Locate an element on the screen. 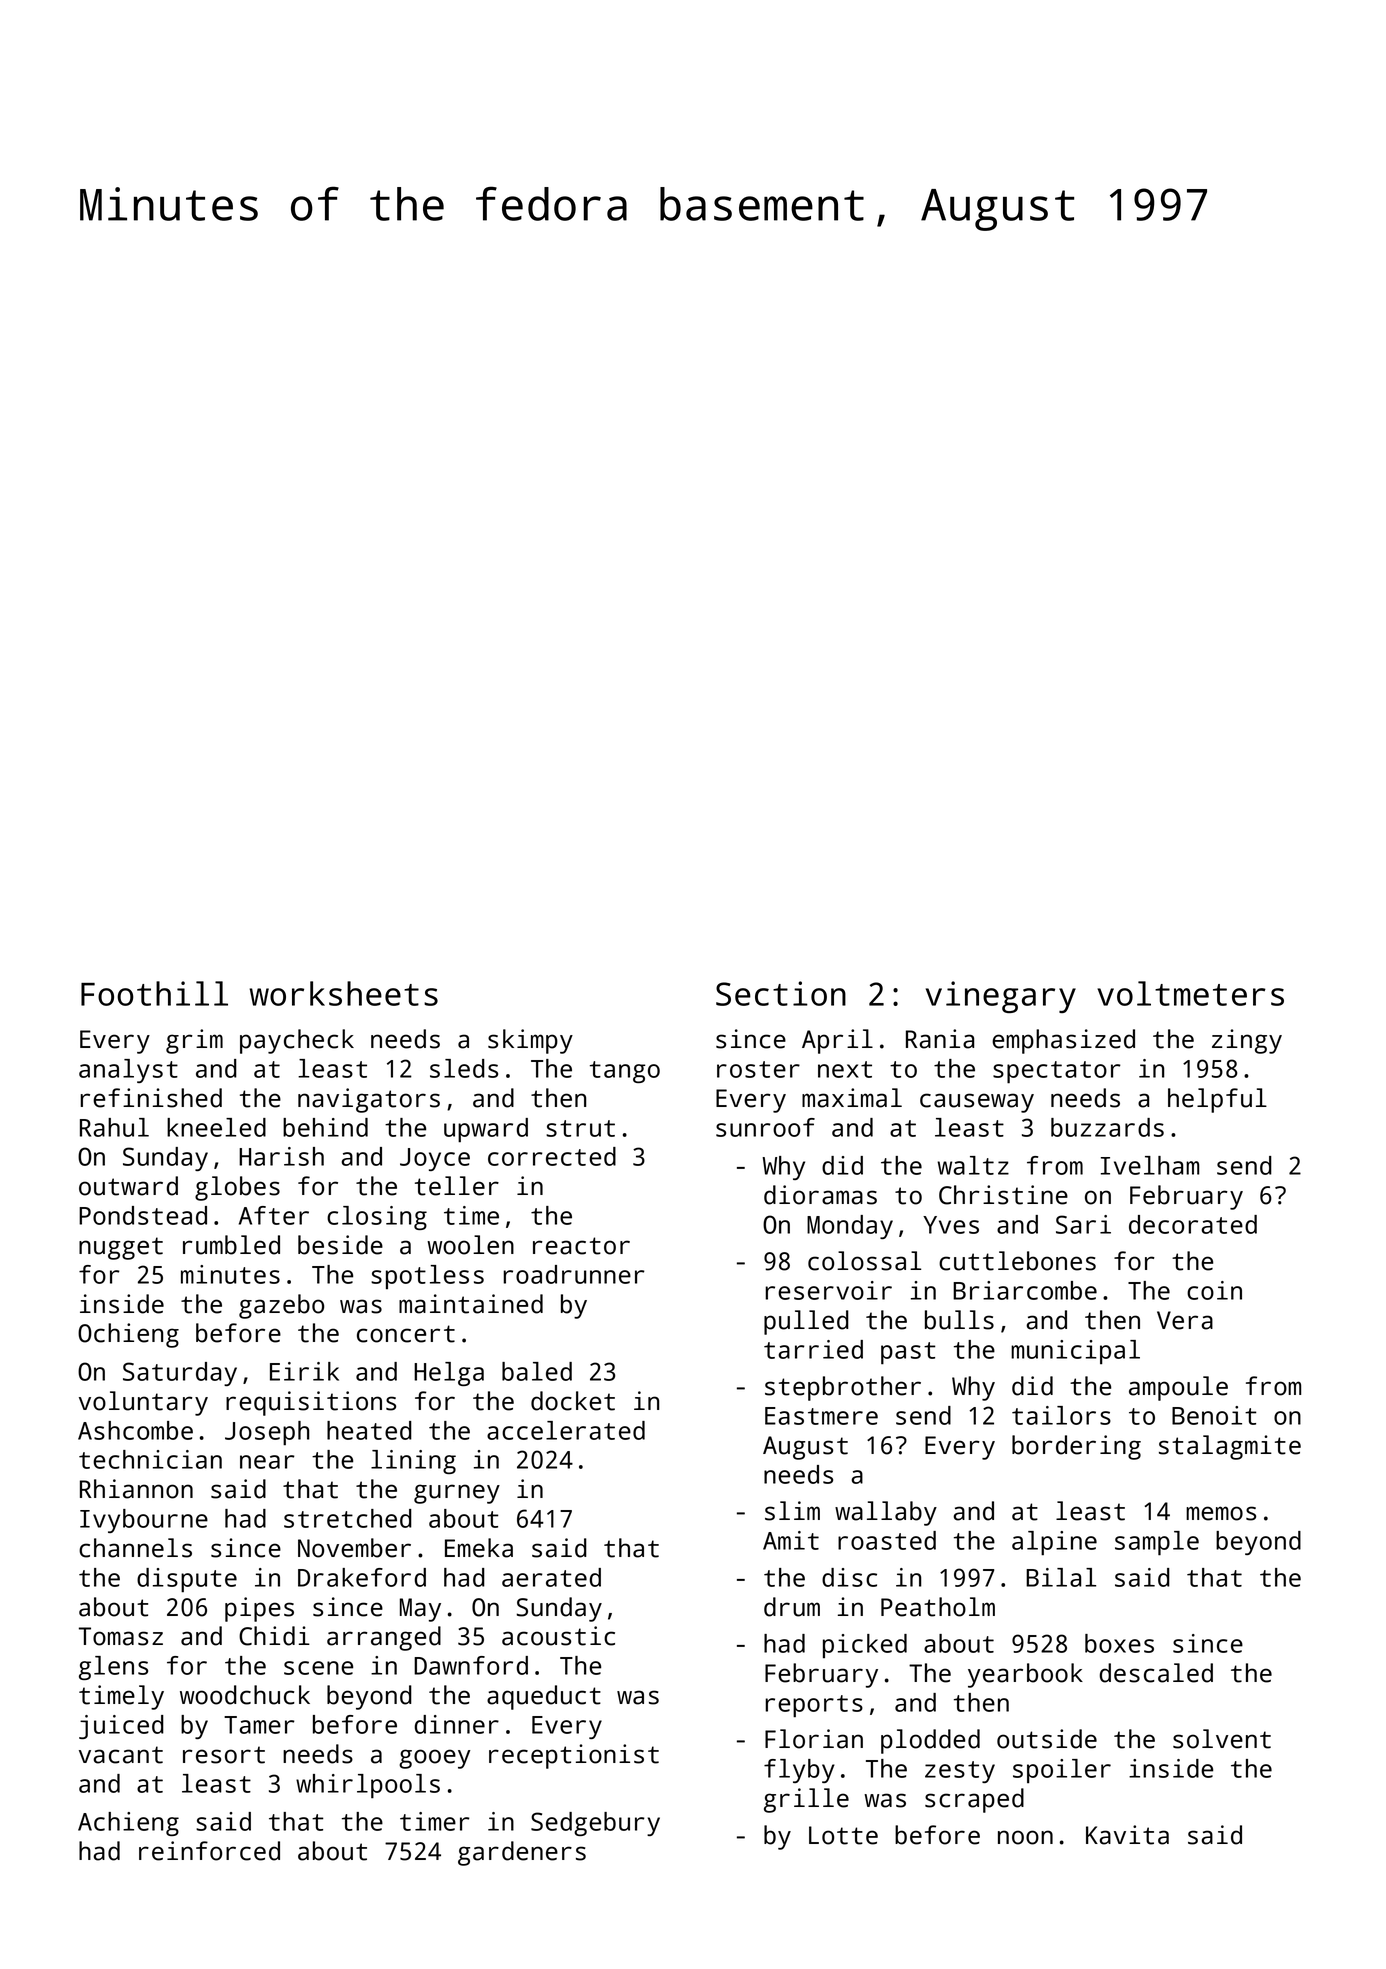 The height and width of the screenshot is (1969, 1386). Rhiannon is located at coordinates (136, 1489).
